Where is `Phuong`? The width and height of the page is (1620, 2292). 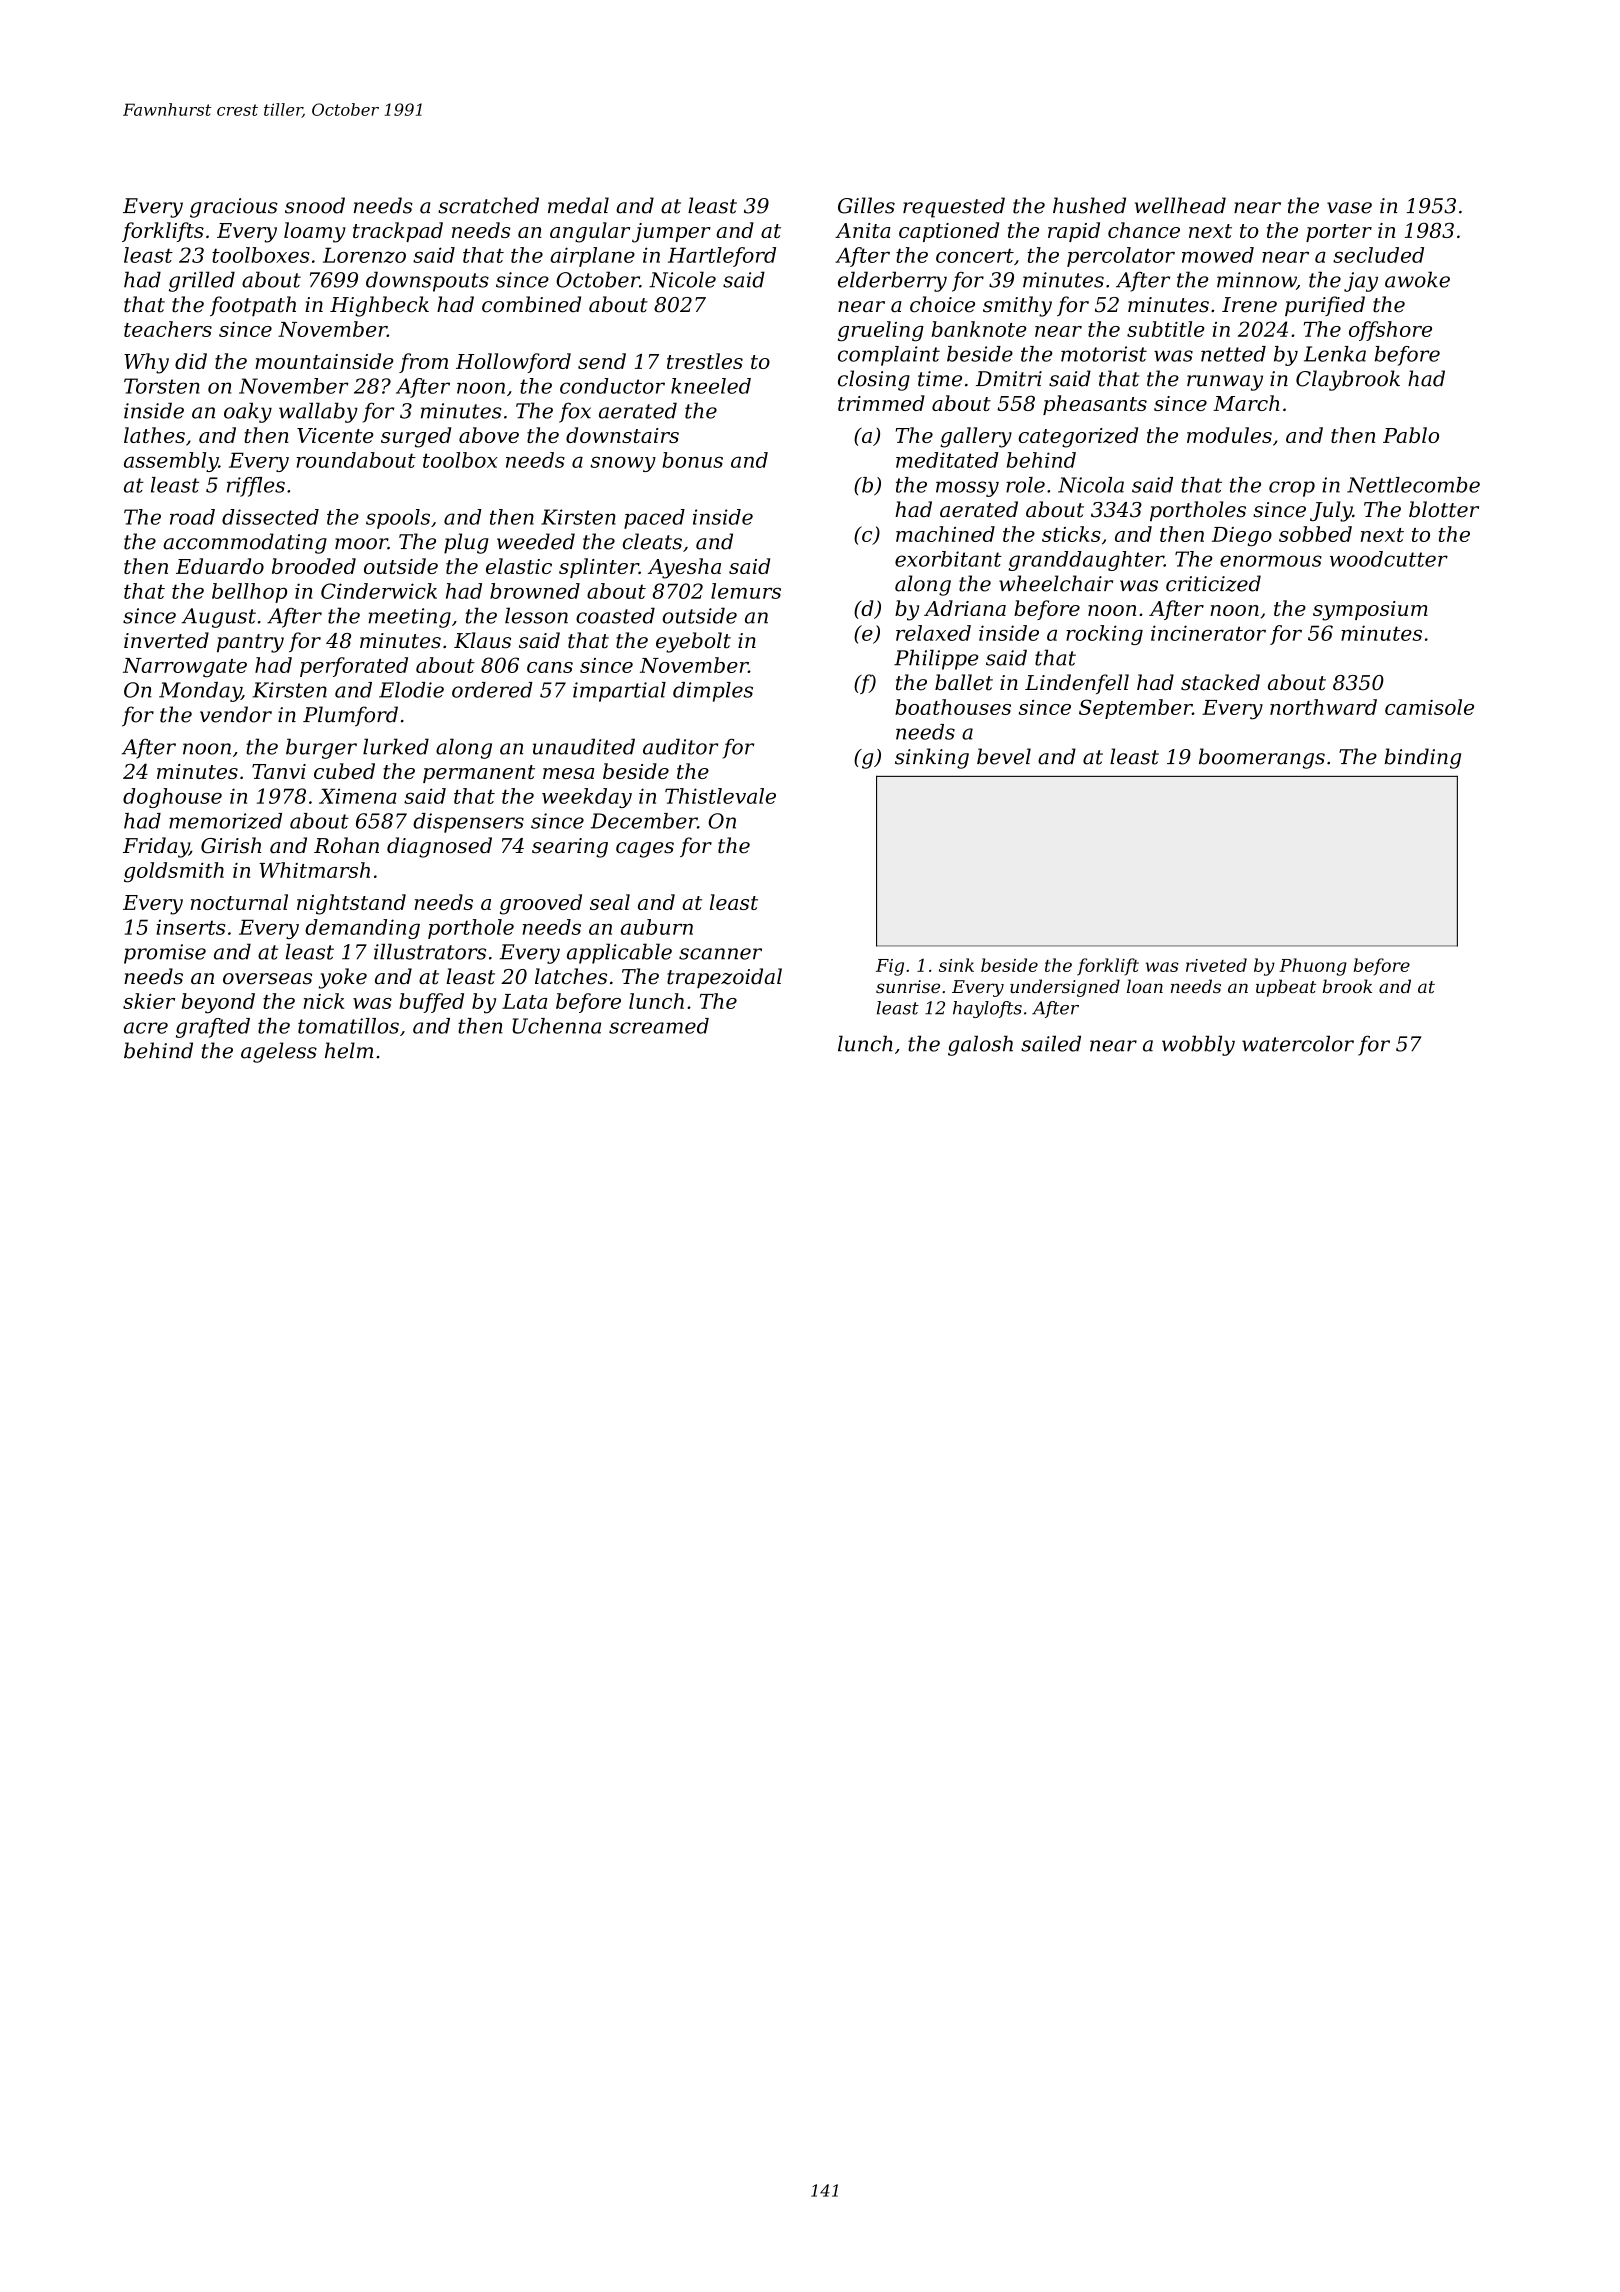
Phuong is located at coordinates (1313, 967).
